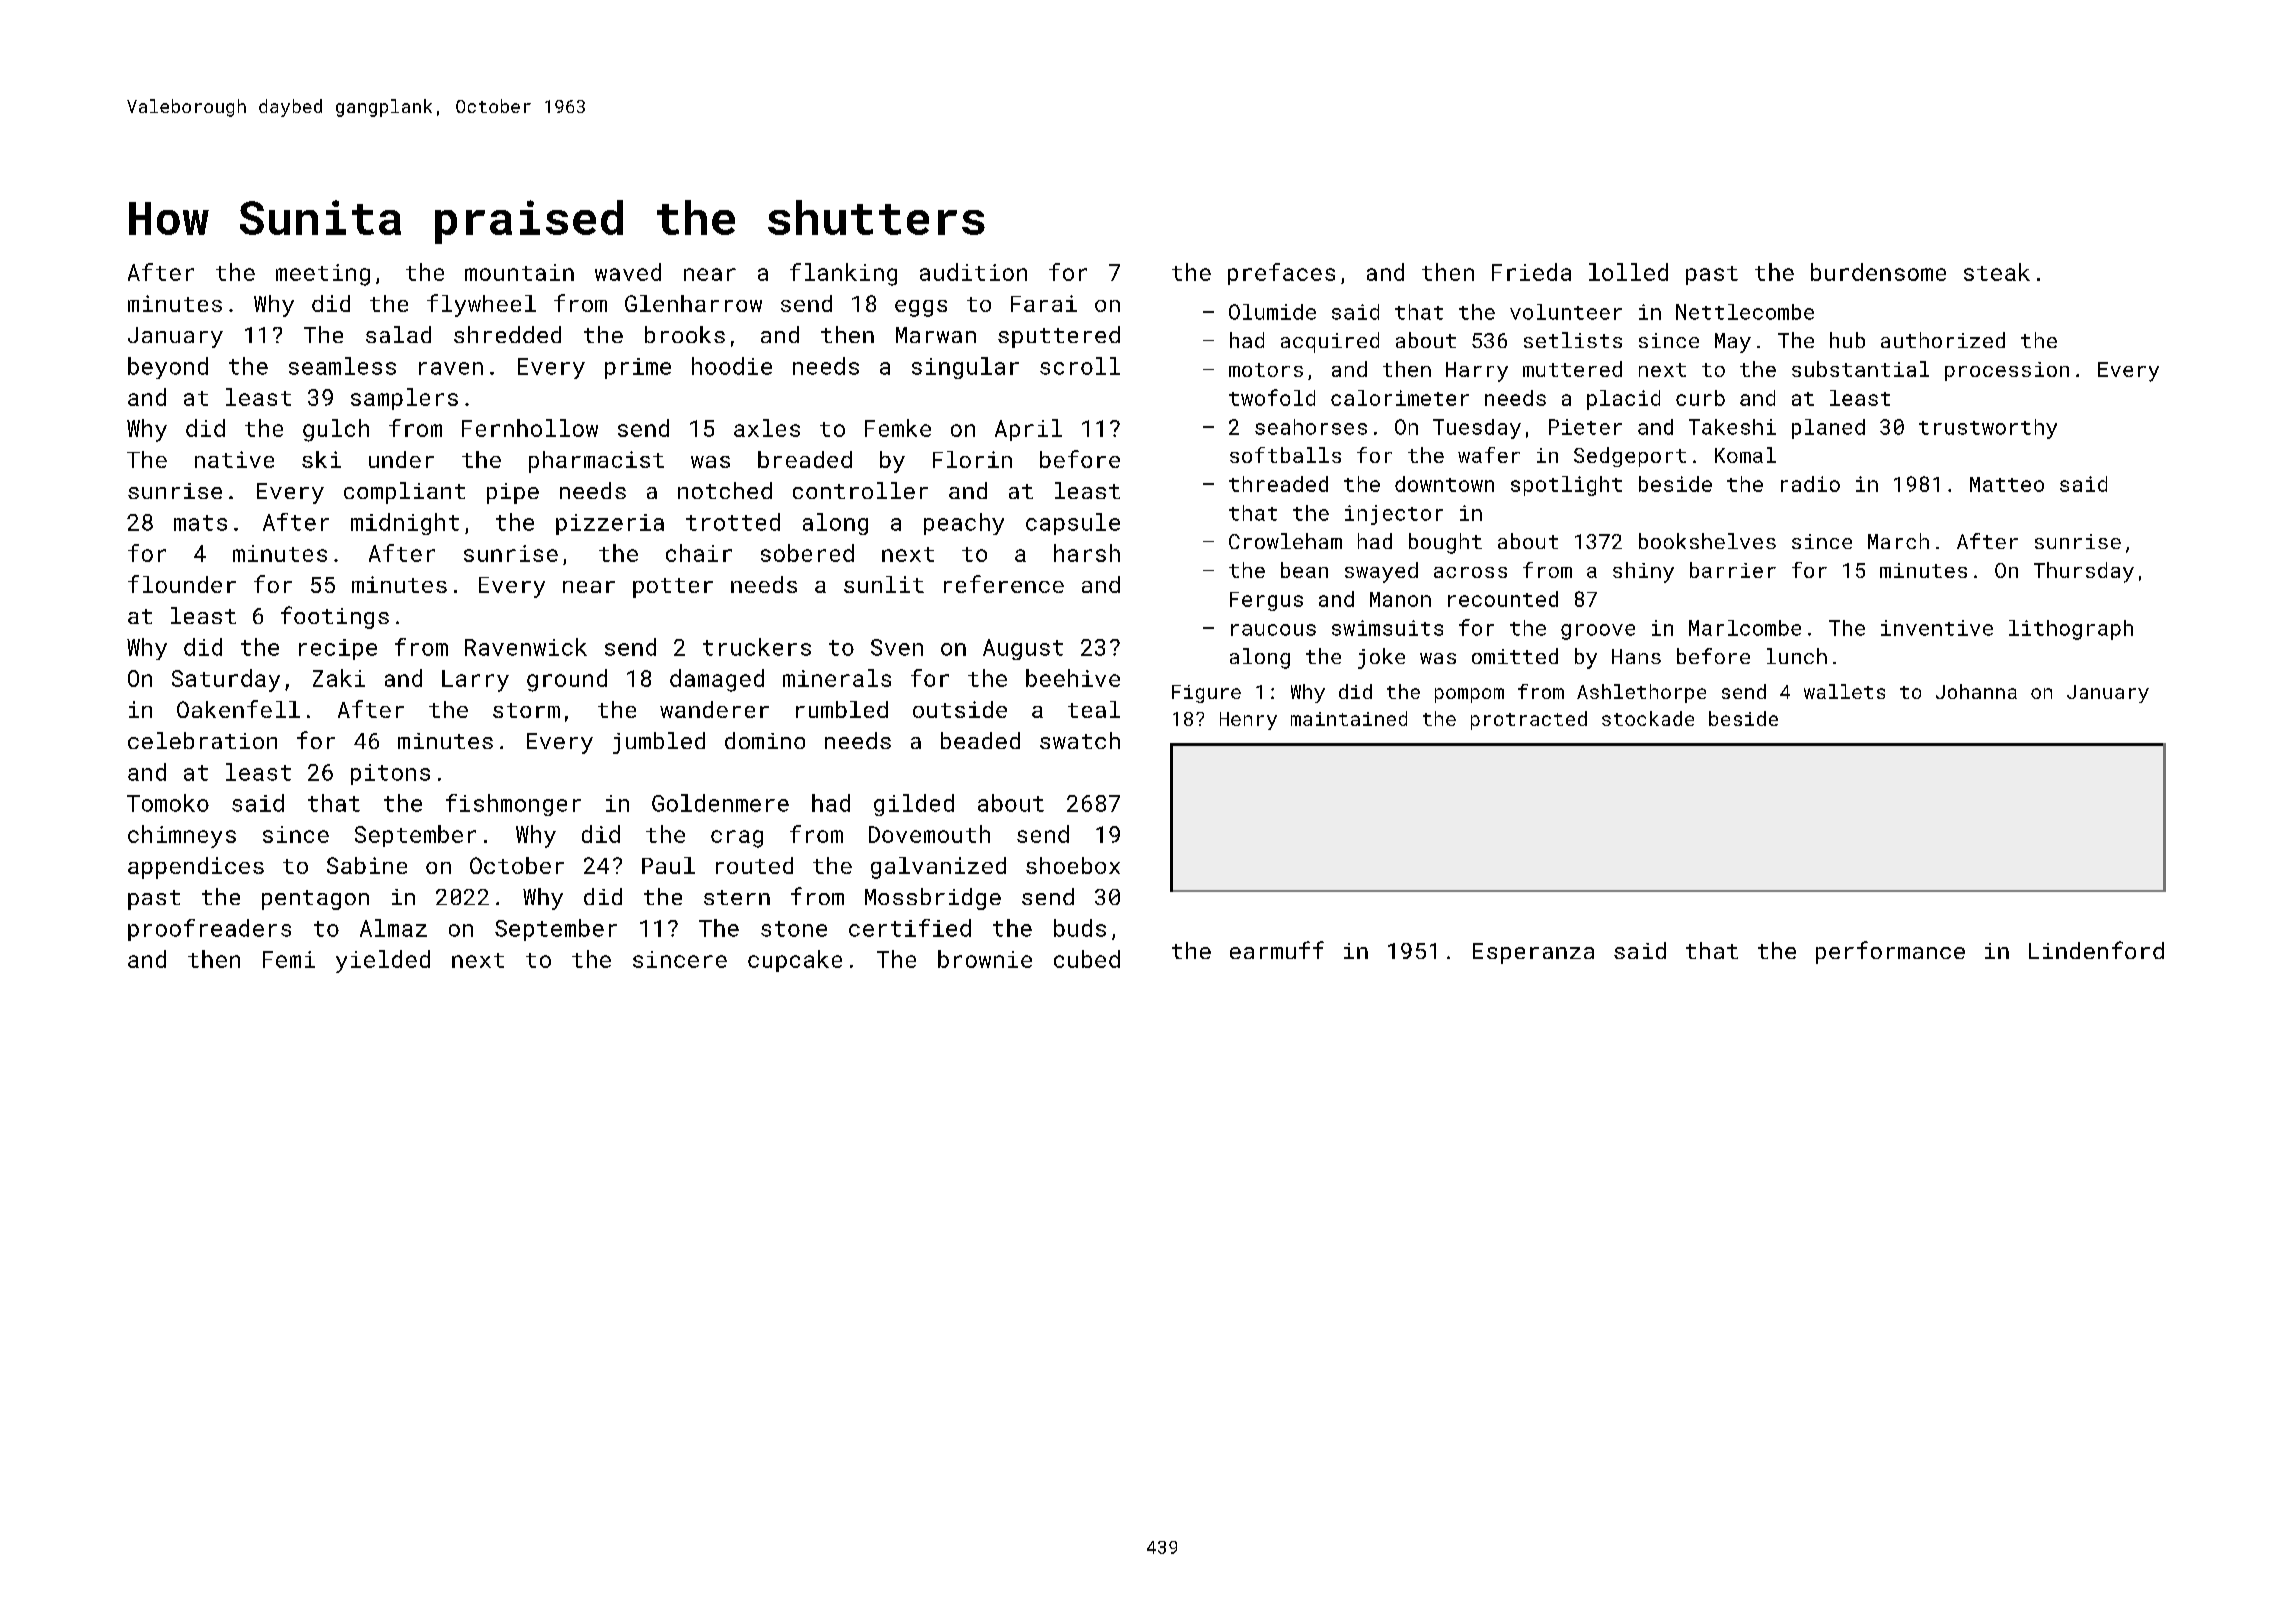  I want to click on Glenharrow, so click(693, 303).
